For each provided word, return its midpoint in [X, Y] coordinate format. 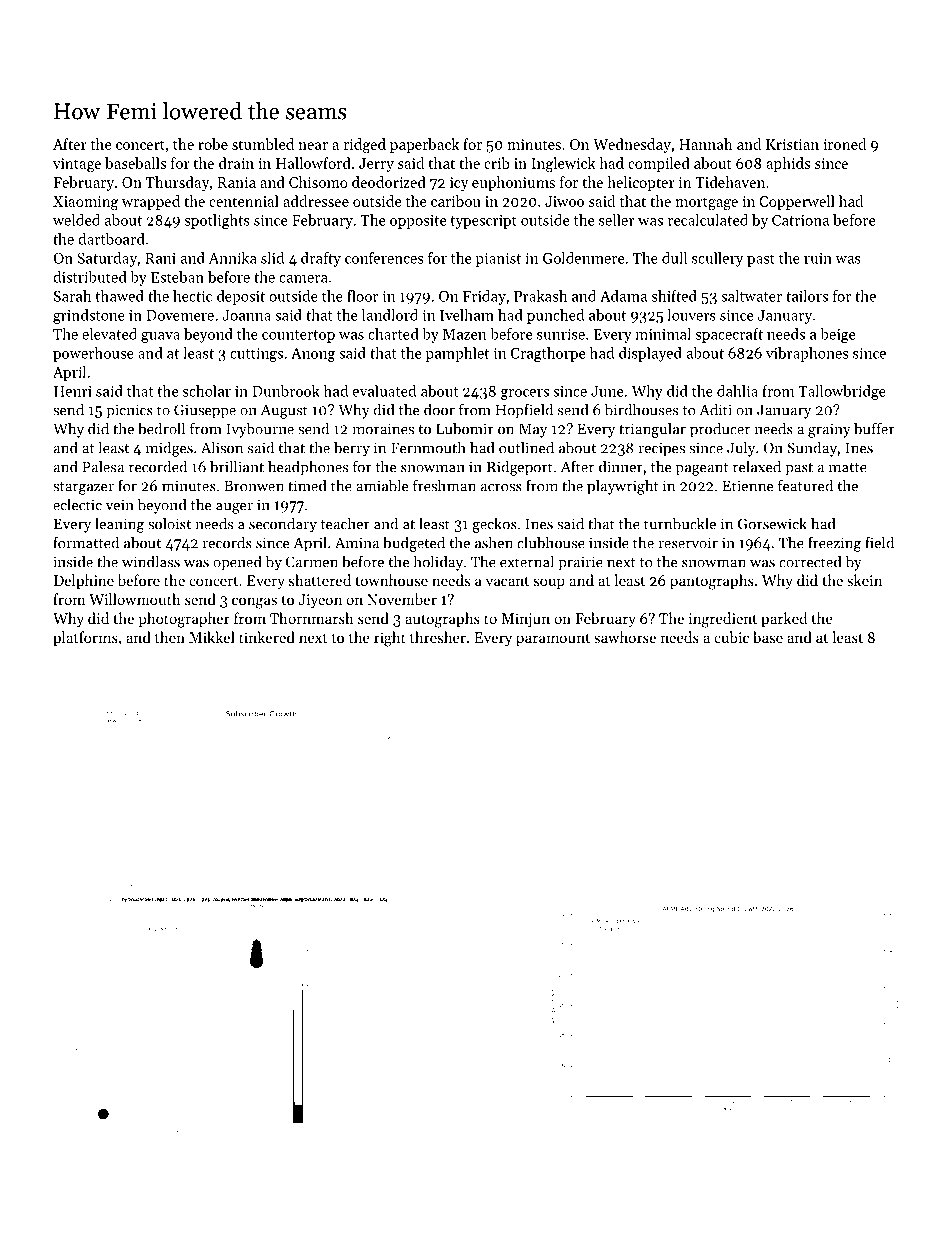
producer [720, 430]
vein [120, 505]
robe [213, 144]
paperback [424, 145]
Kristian [792, 144]
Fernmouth [428, 447]
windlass [151, 561]
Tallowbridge [842, 392]
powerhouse [93, 354]
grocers [525, 394]
